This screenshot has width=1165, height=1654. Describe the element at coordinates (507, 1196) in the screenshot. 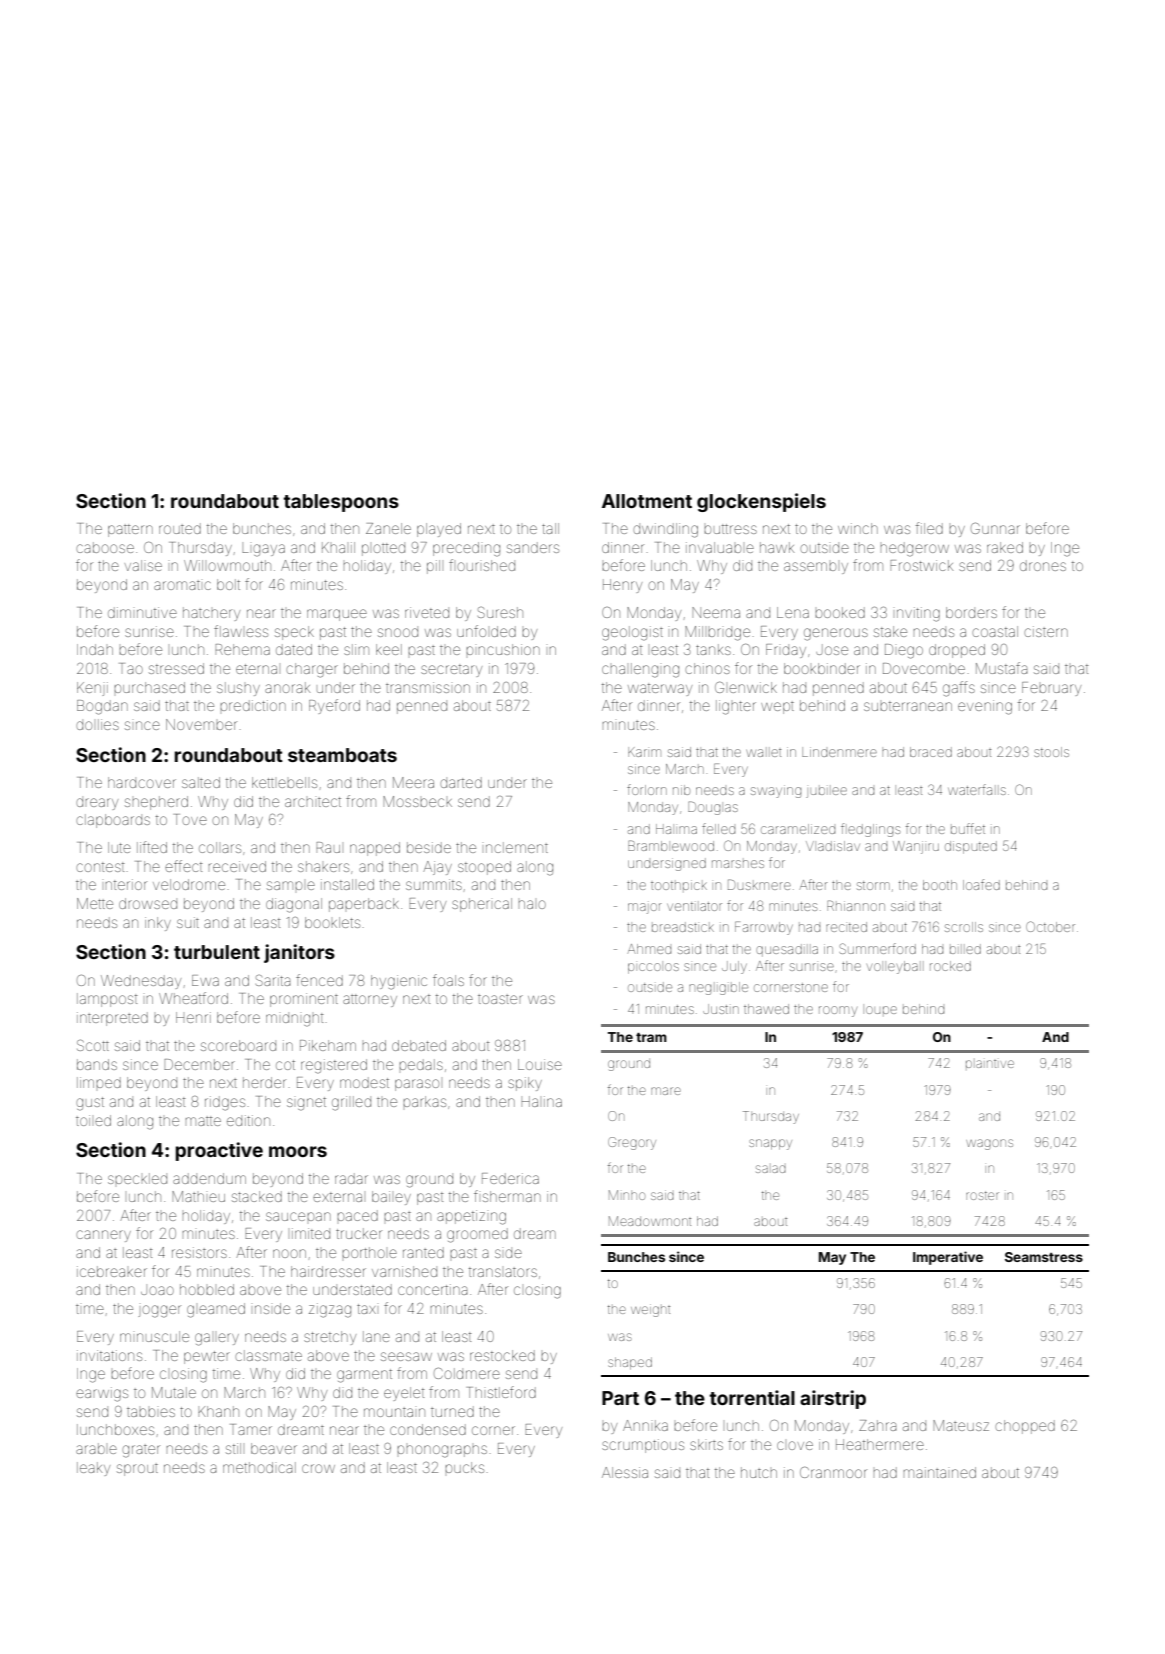

I see `fisherman` at that location.
